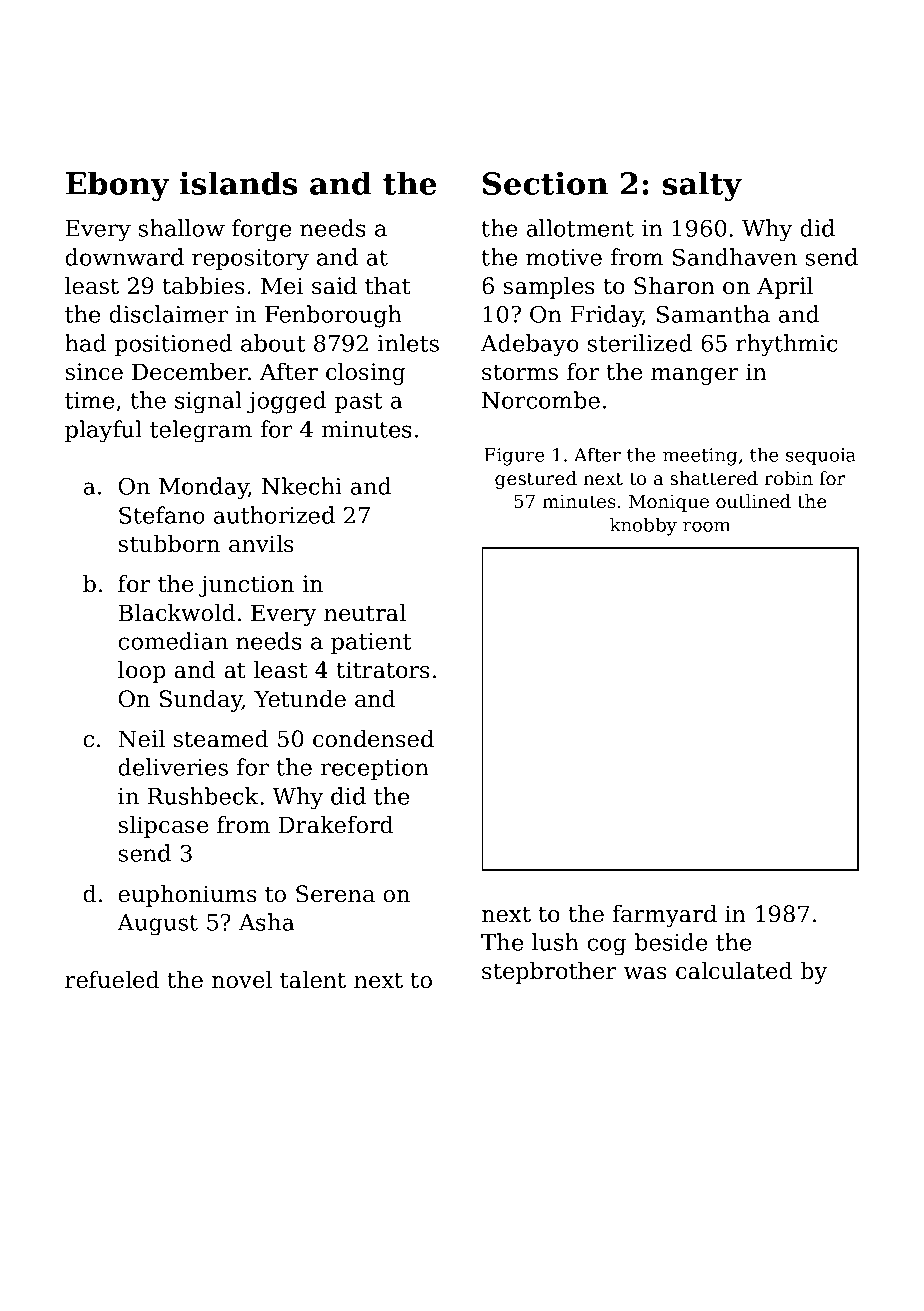 This screenshot has height=1311, width=924. Describe the element at coordinates (383, 670) in the screenshot. I see `titrators` at that location.
